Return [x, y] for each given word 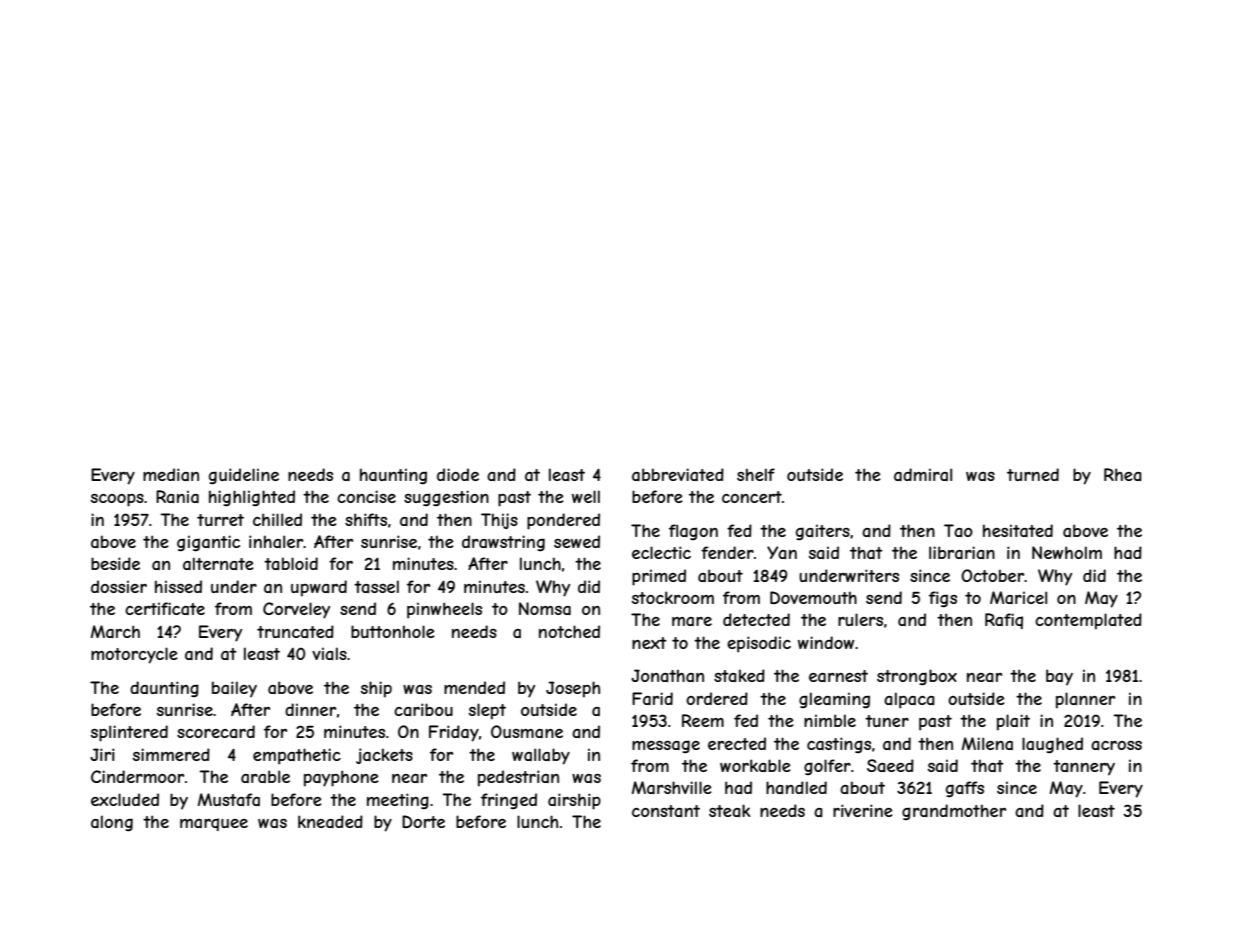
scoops [117, 500]
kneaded [330, 821]
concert [752, 497]
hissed [178, 586]
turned [1033, 474]
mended [474, 687]
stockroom [673, 597]
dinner [310, 709]
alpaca [909, 700]
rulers [860, 619]
